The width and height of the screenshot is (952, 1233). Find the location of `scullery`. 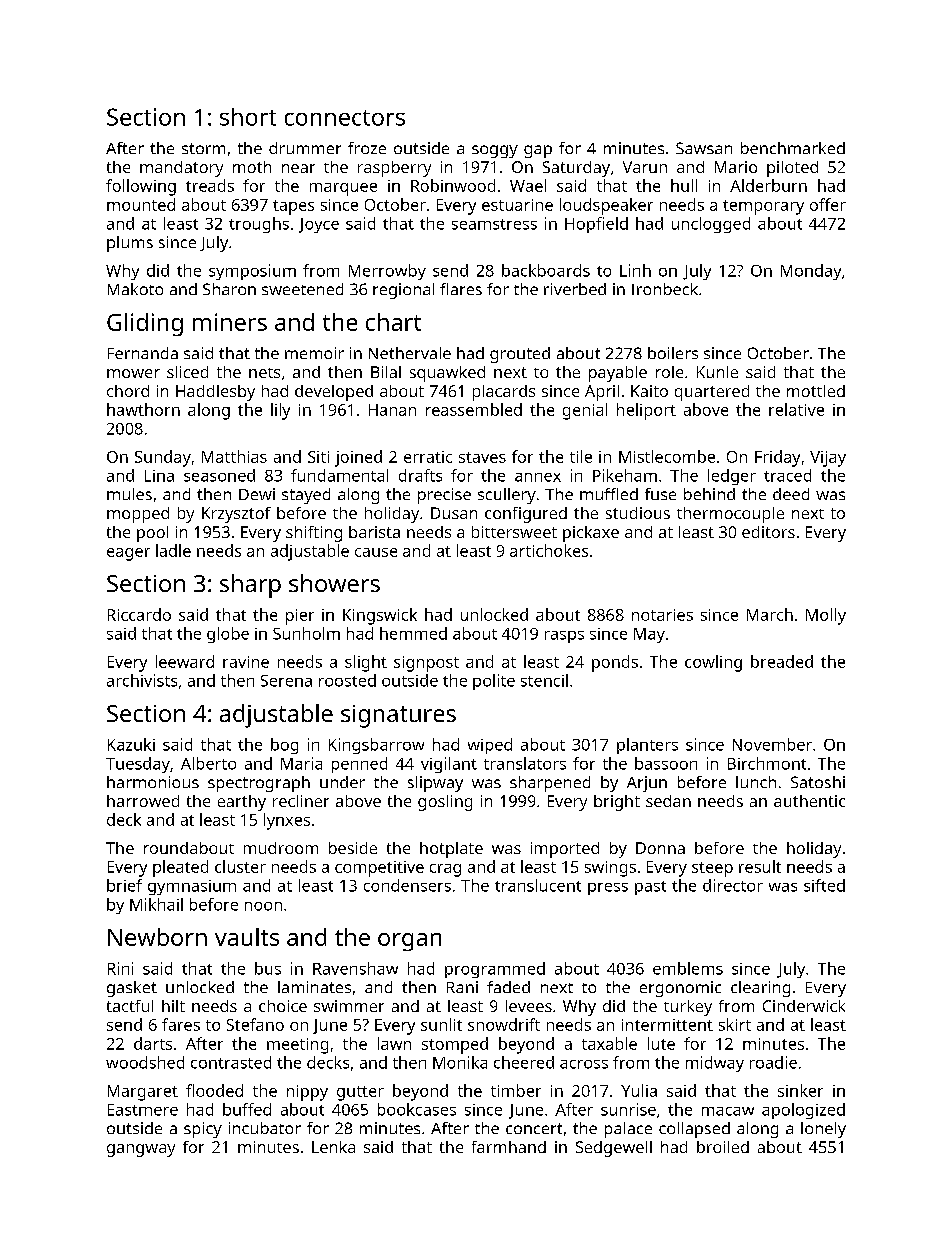

scullery is located at coordinates (507, 496).
